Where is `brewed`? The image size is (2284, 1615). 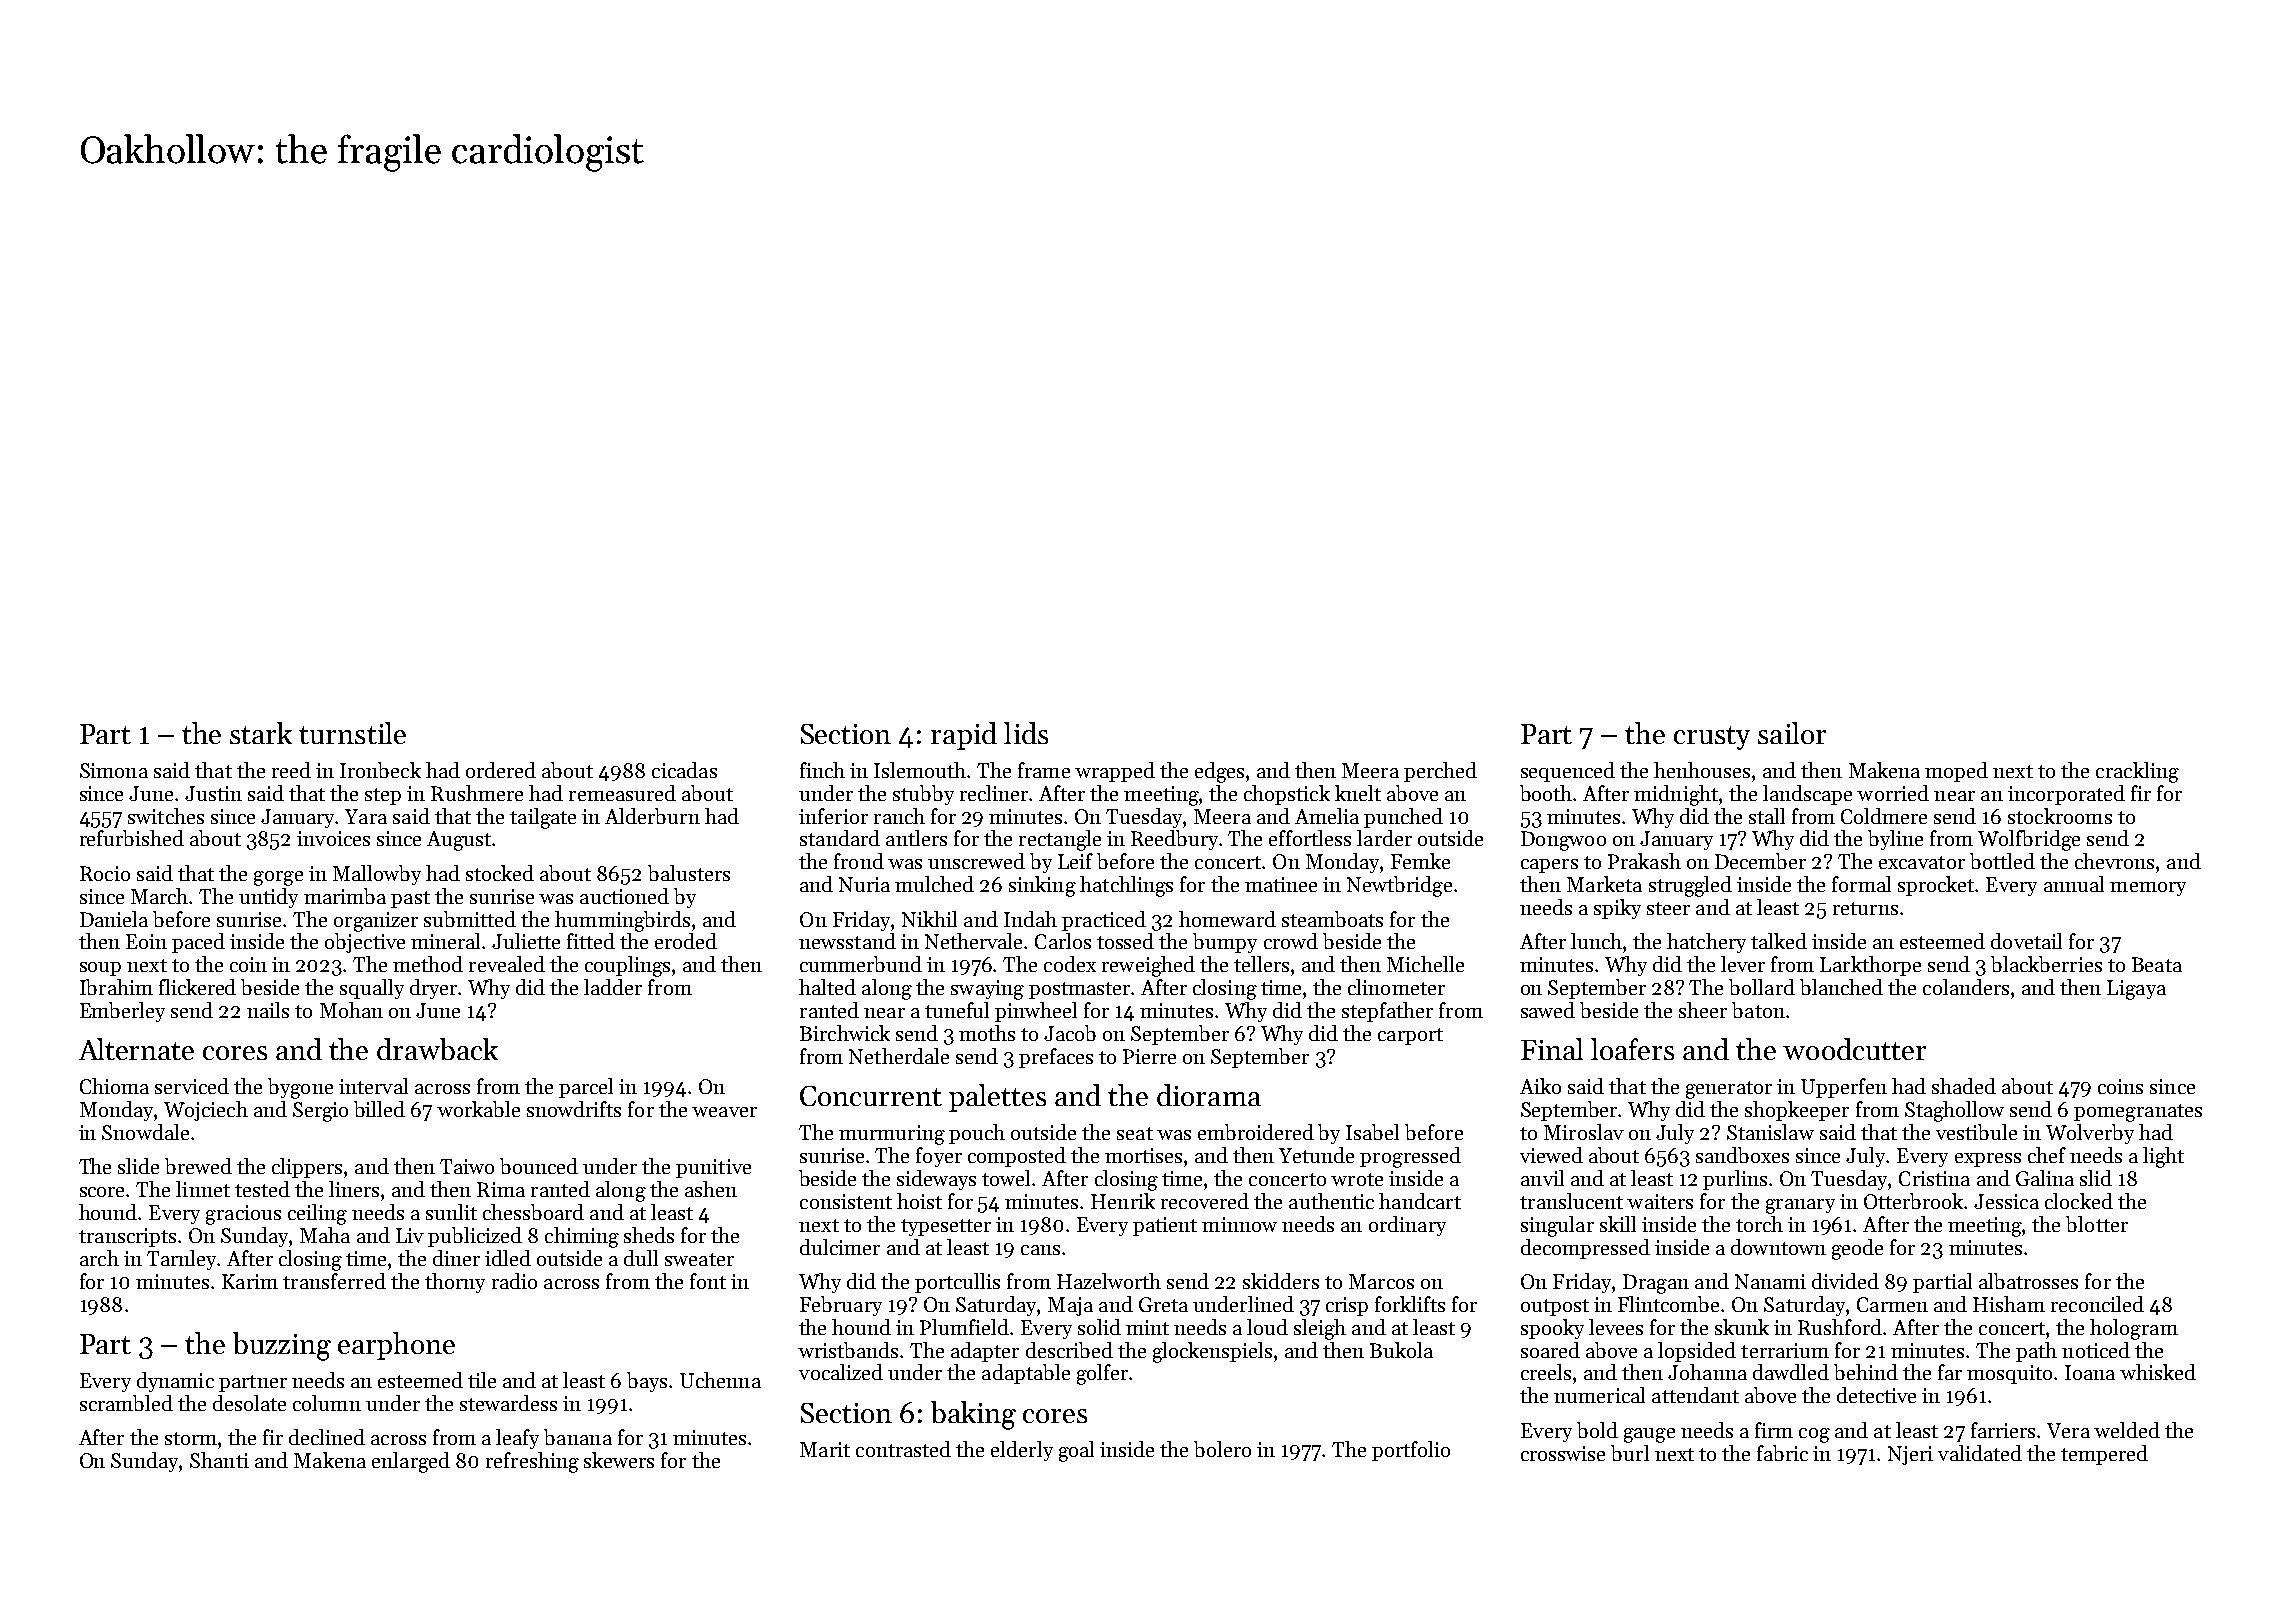
brewed is located at coordinates (198, 1166).
